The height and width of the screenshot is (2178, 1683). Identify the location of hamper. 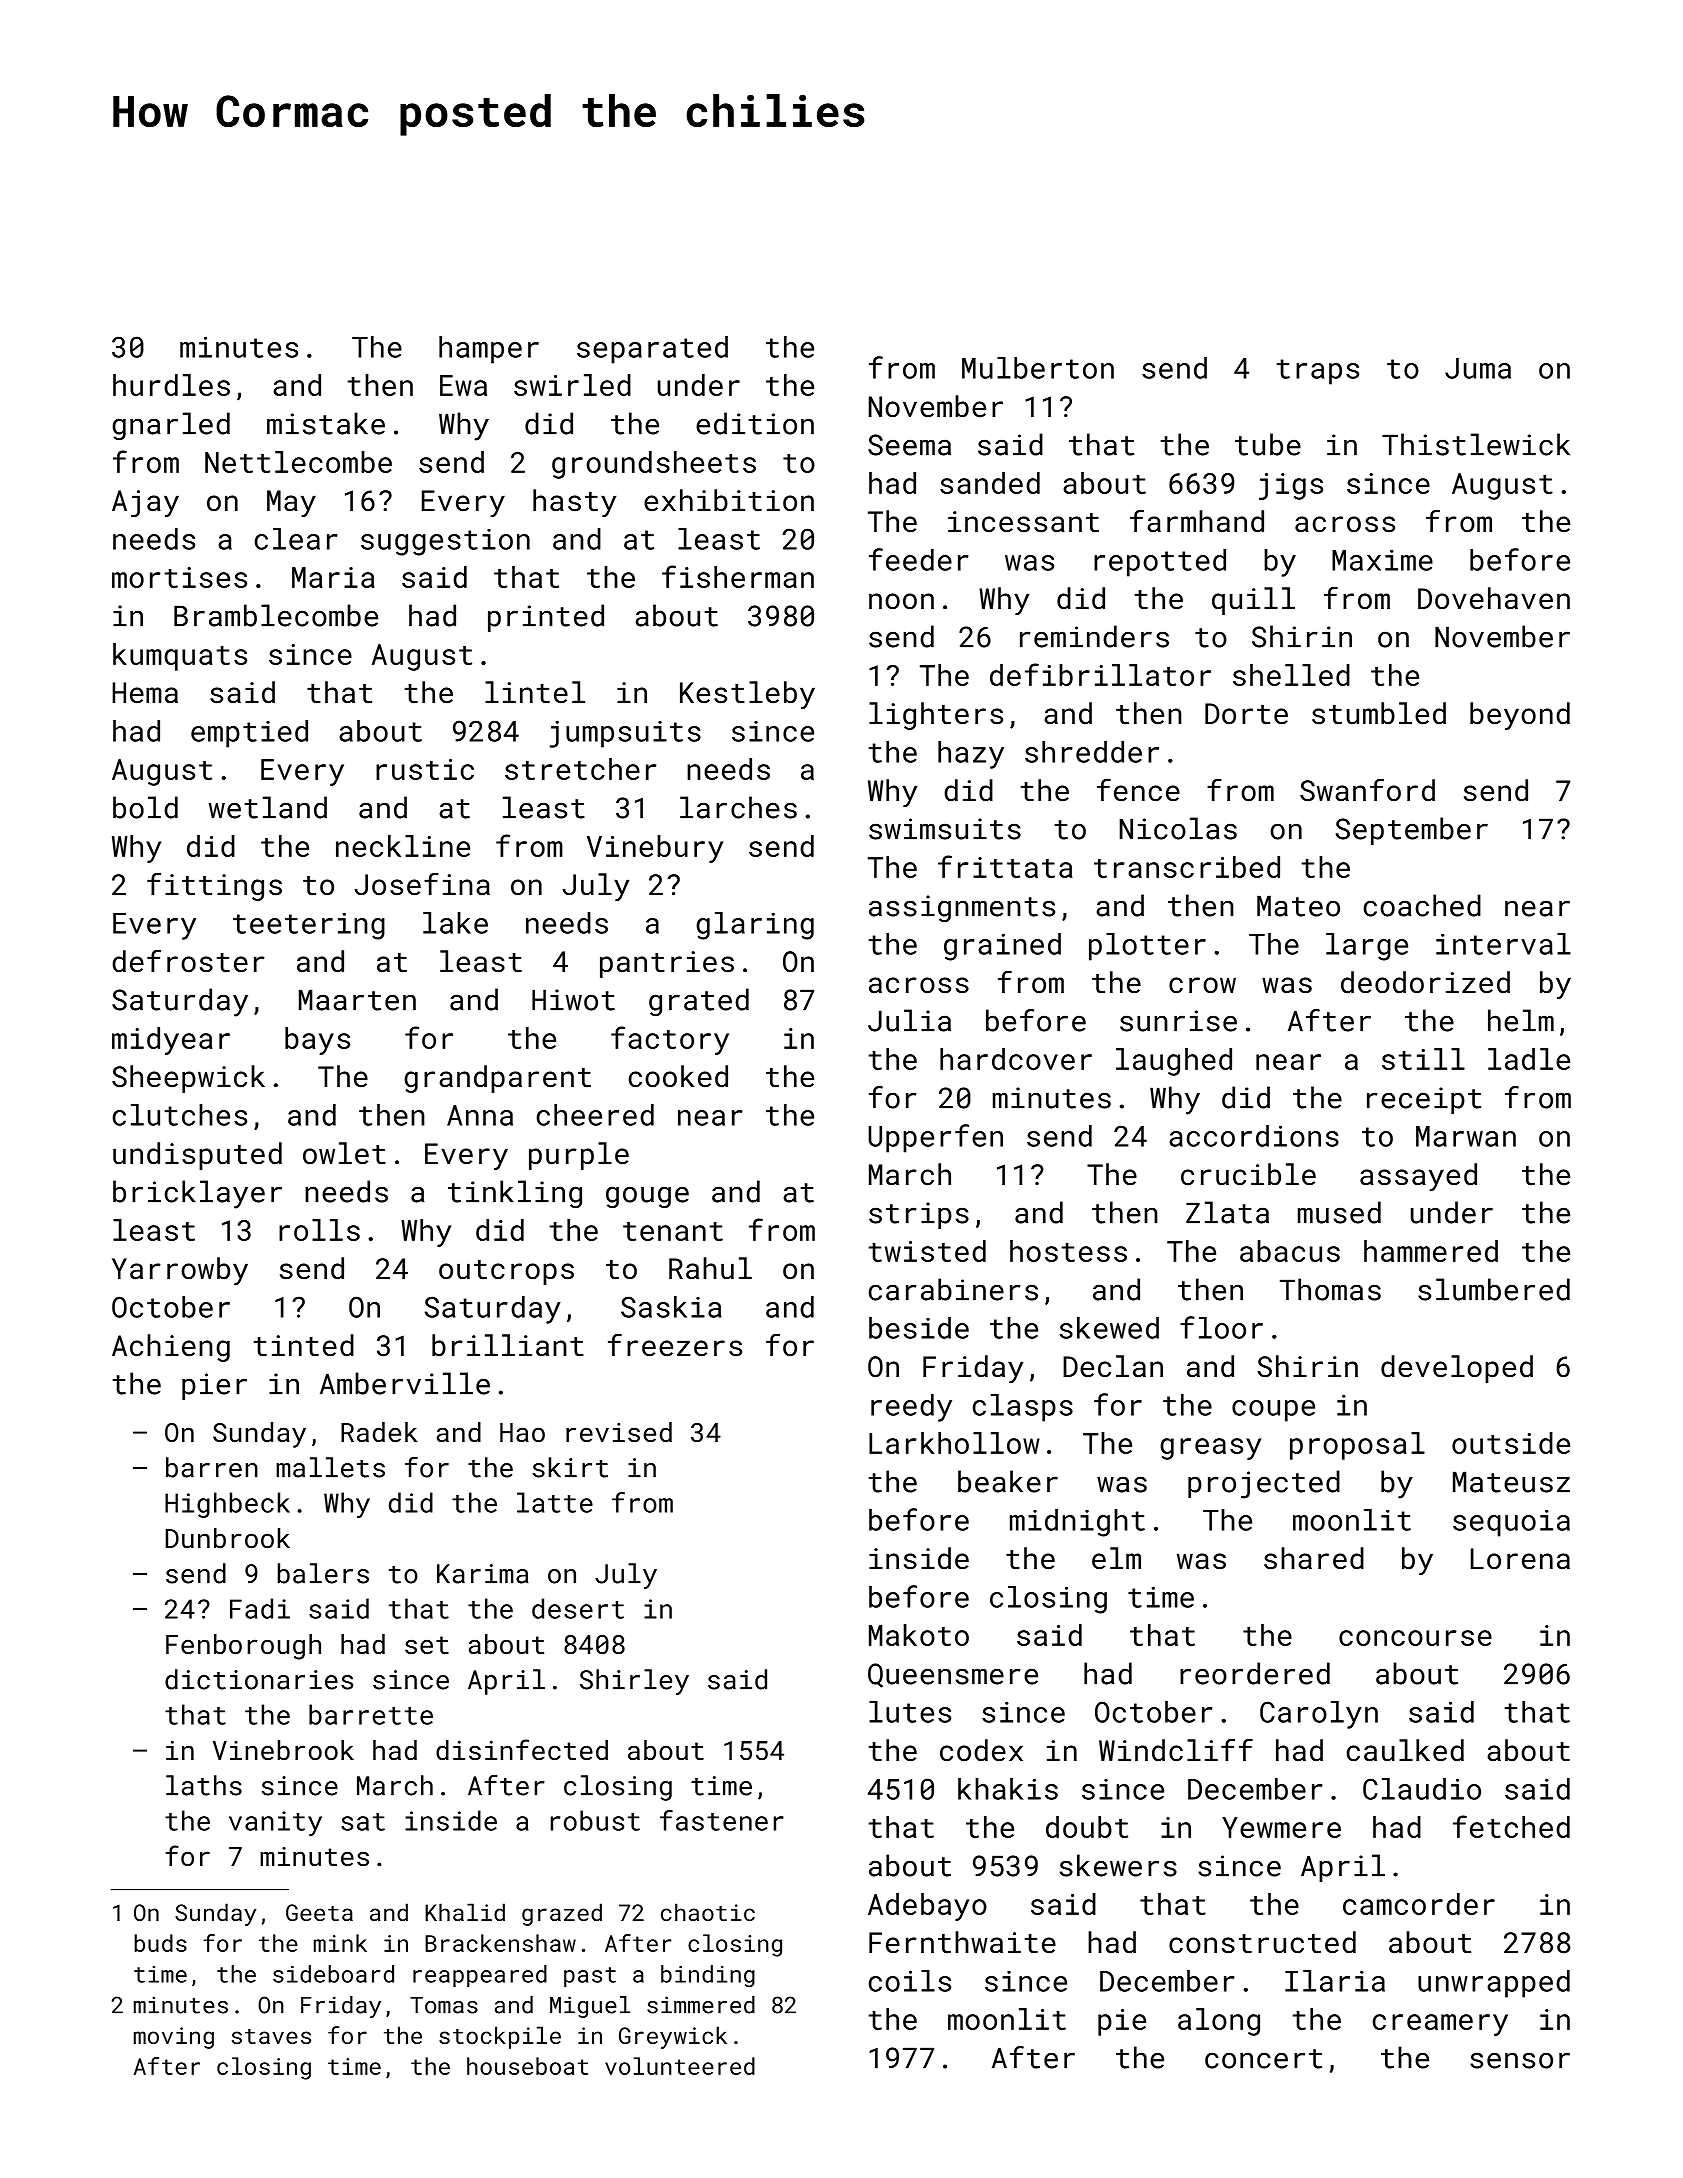
(489, 350).
